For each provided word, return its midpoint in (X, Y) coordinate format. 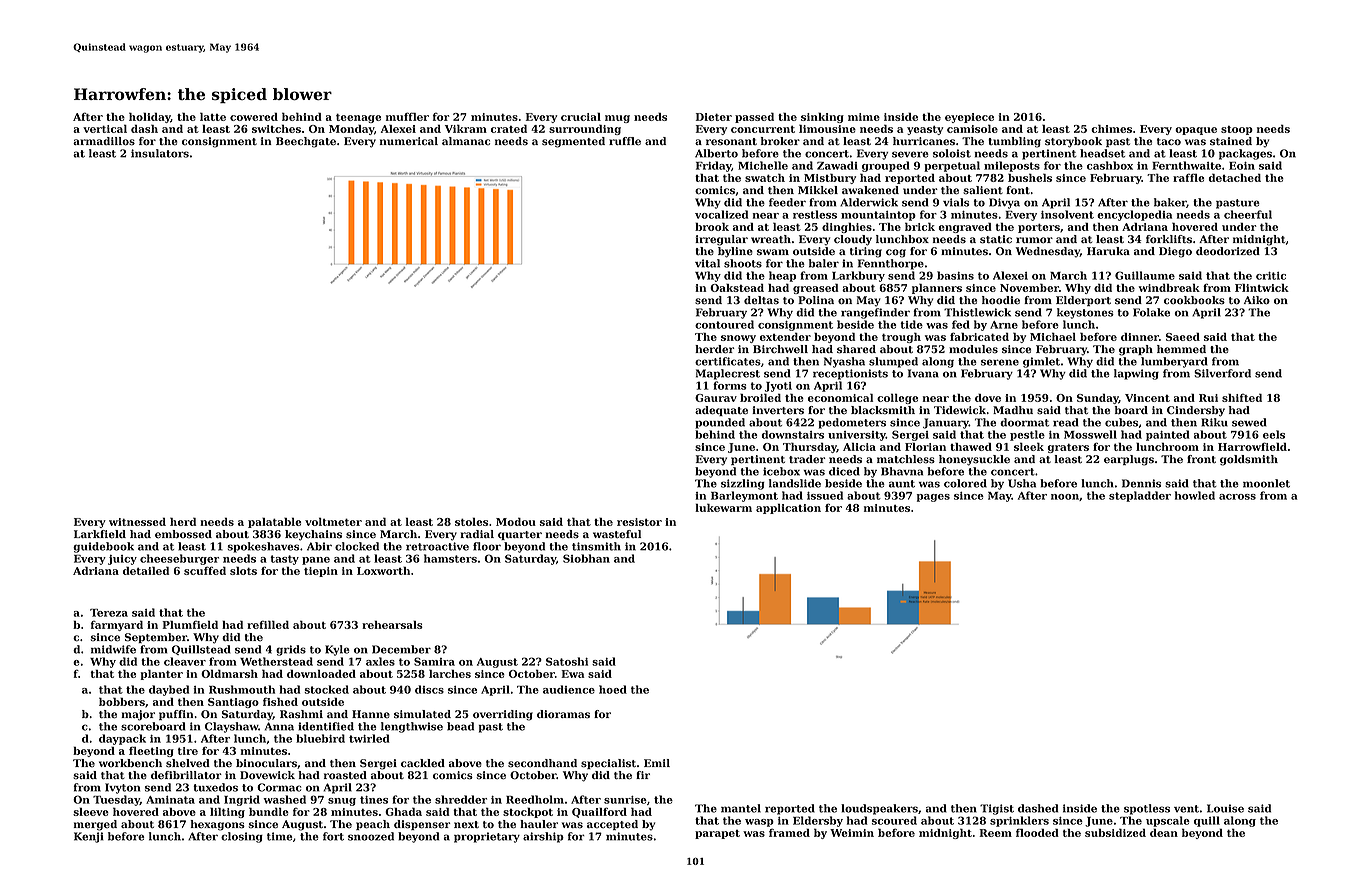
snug (342, 802)
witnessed (137, 522)
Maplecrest (728, 374)
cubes (1121, 422)
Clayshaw (231, 727)
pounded (720, 423)
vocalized (721, 214)
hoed (613, 689)
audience (569, 689)
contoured (724, 324)
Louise (1225, 808)
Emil (657, 763)
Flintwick (1262, 288)
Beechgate (306, 142)
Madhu (1013, 410)
